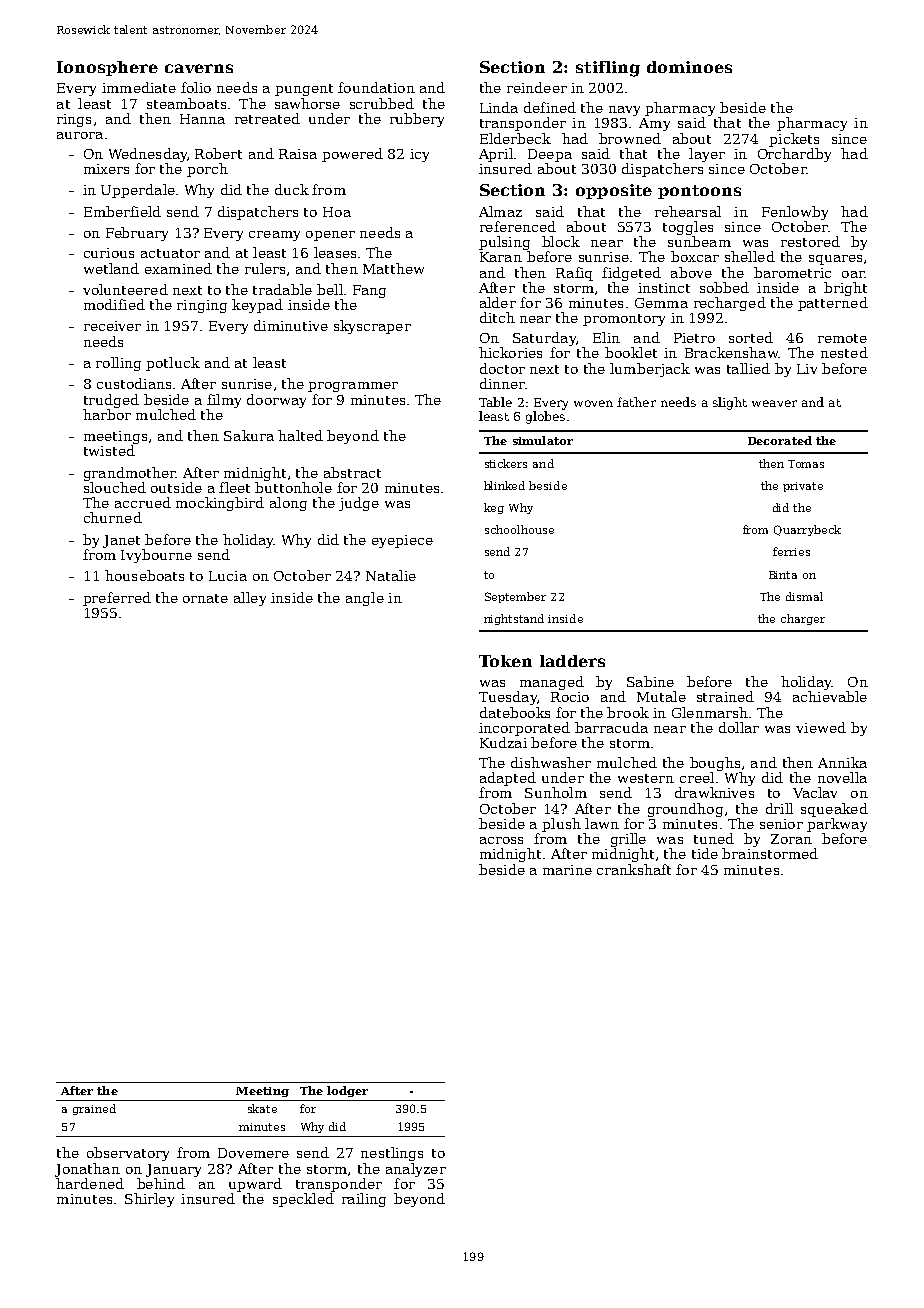 Image resolution: width=924 pixels, height=1308 pixels. What do you see at coordinates (519, 529) in the screenshot?
I see `schoolhouse` at bounding box center [519, 529].
